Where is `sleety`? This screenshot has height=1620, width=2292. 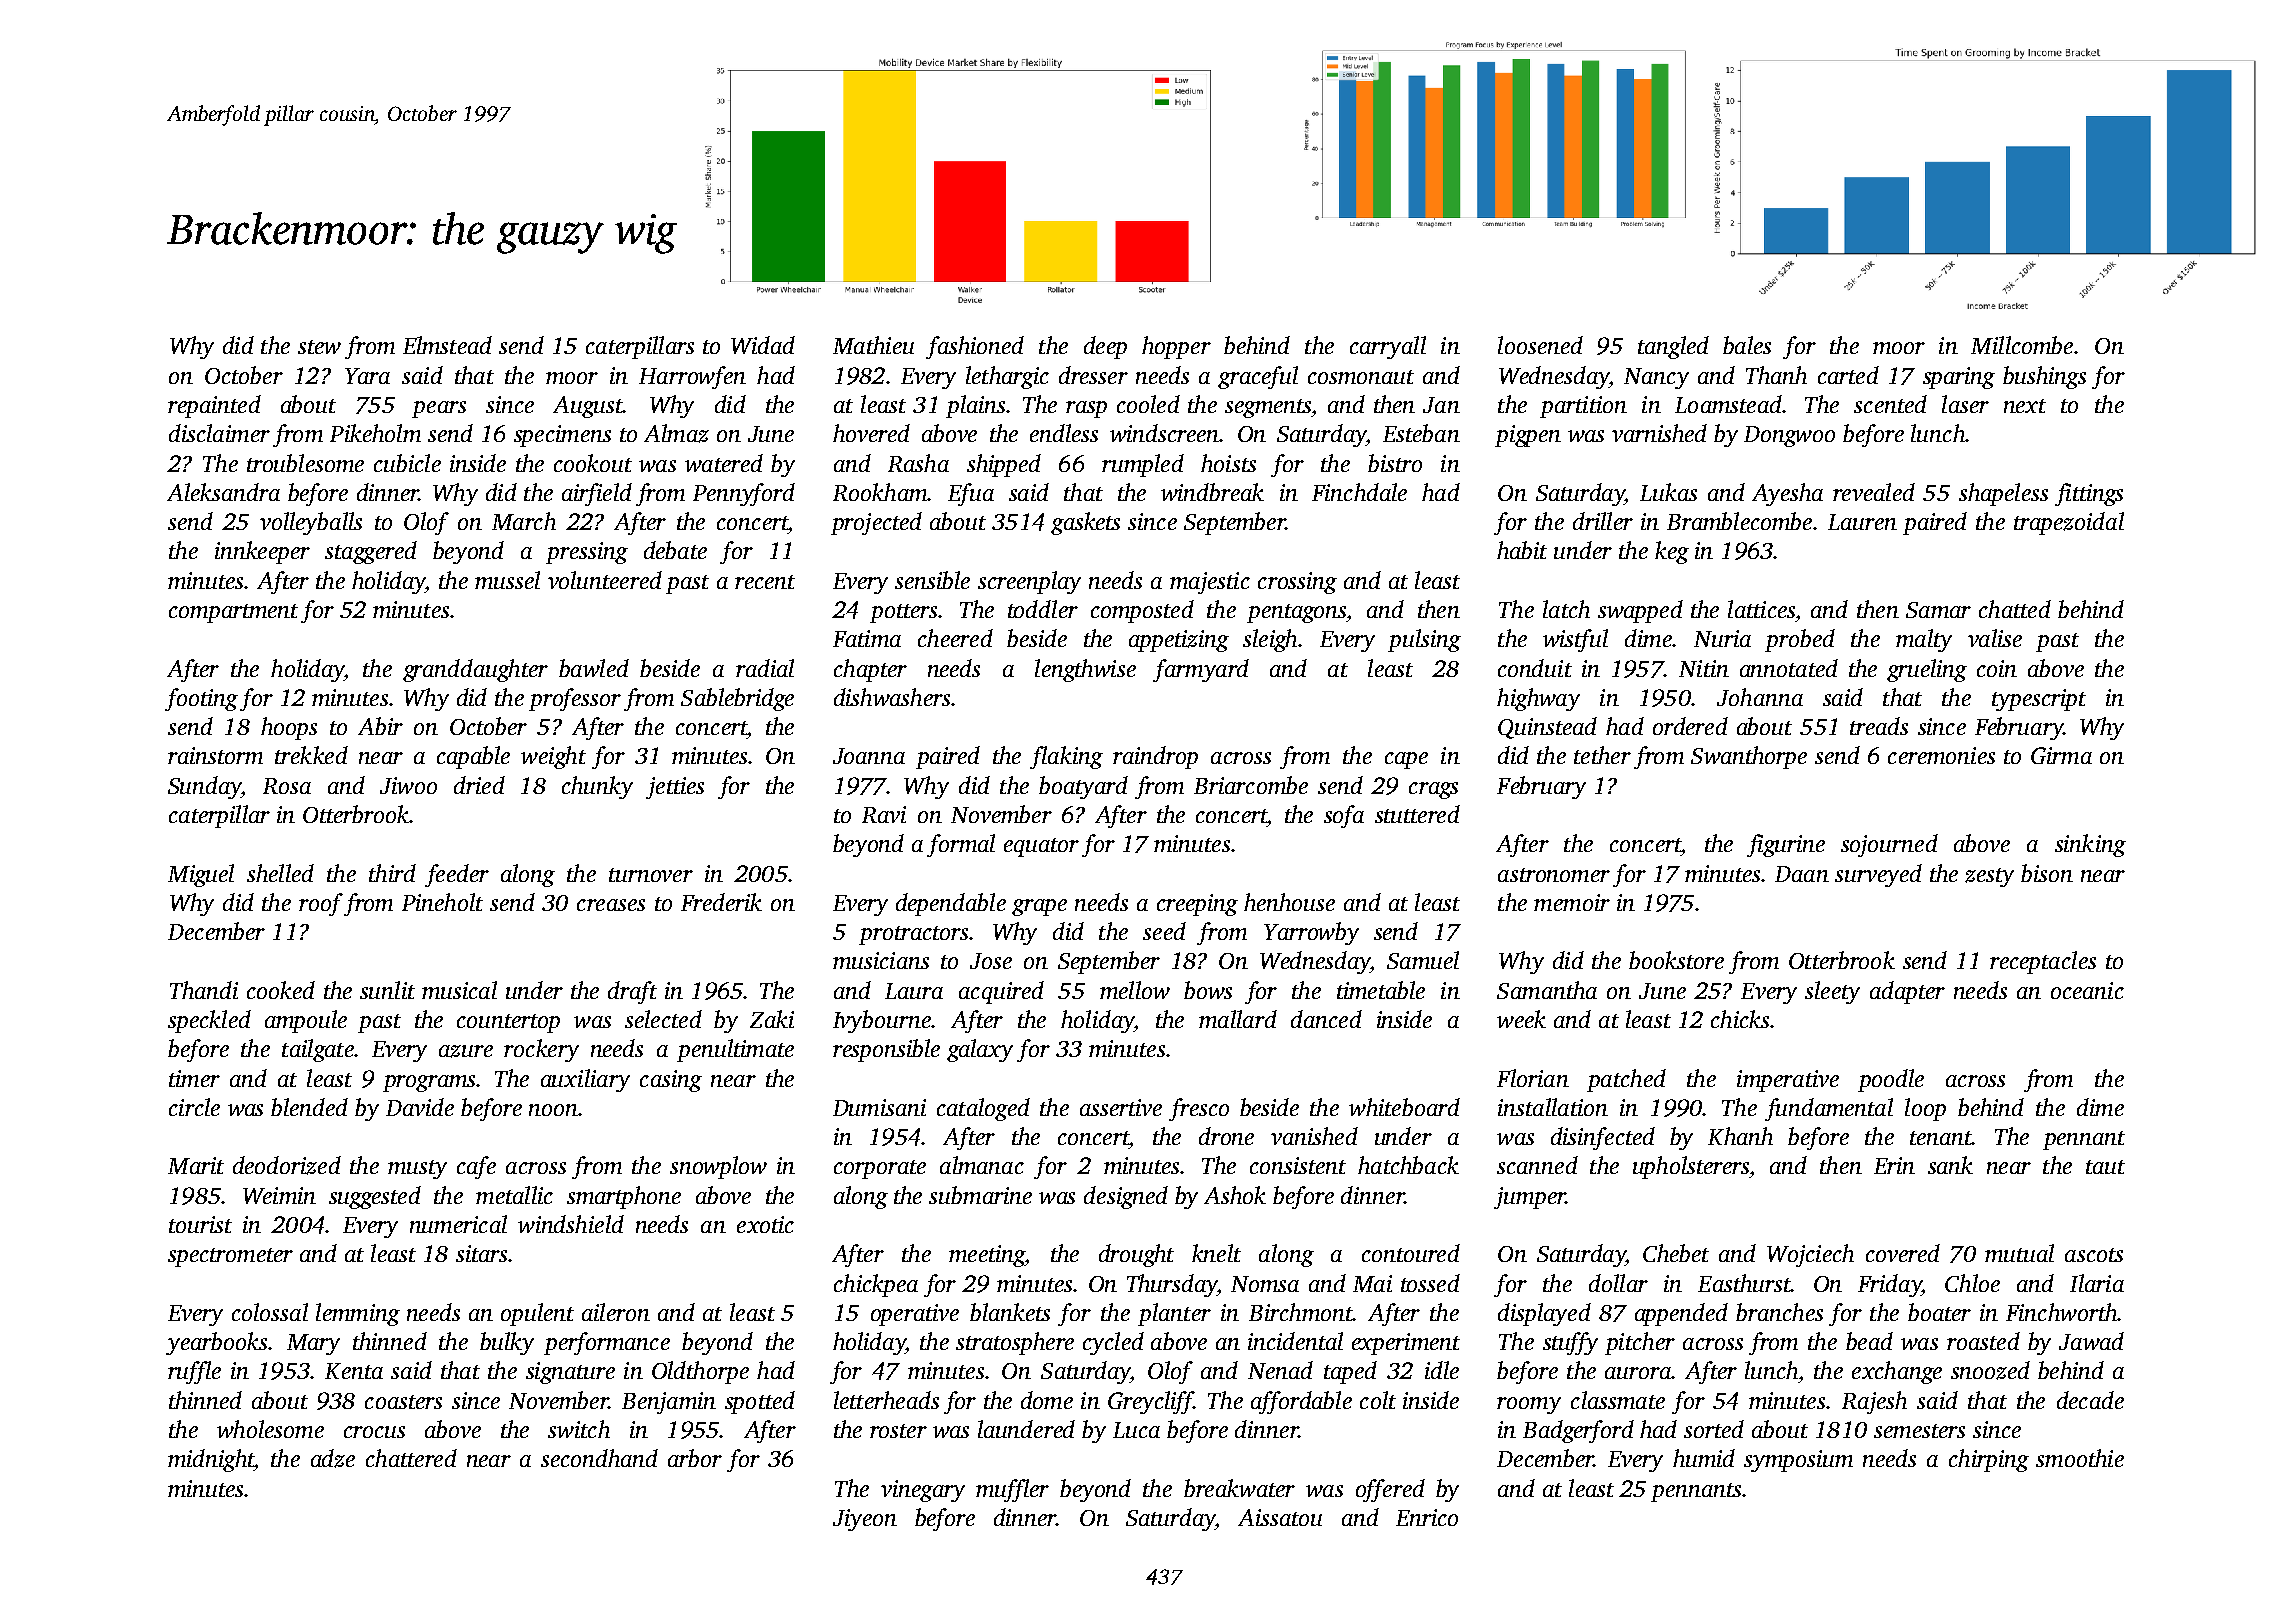
sleety is located at coordinates (1832, 992).
